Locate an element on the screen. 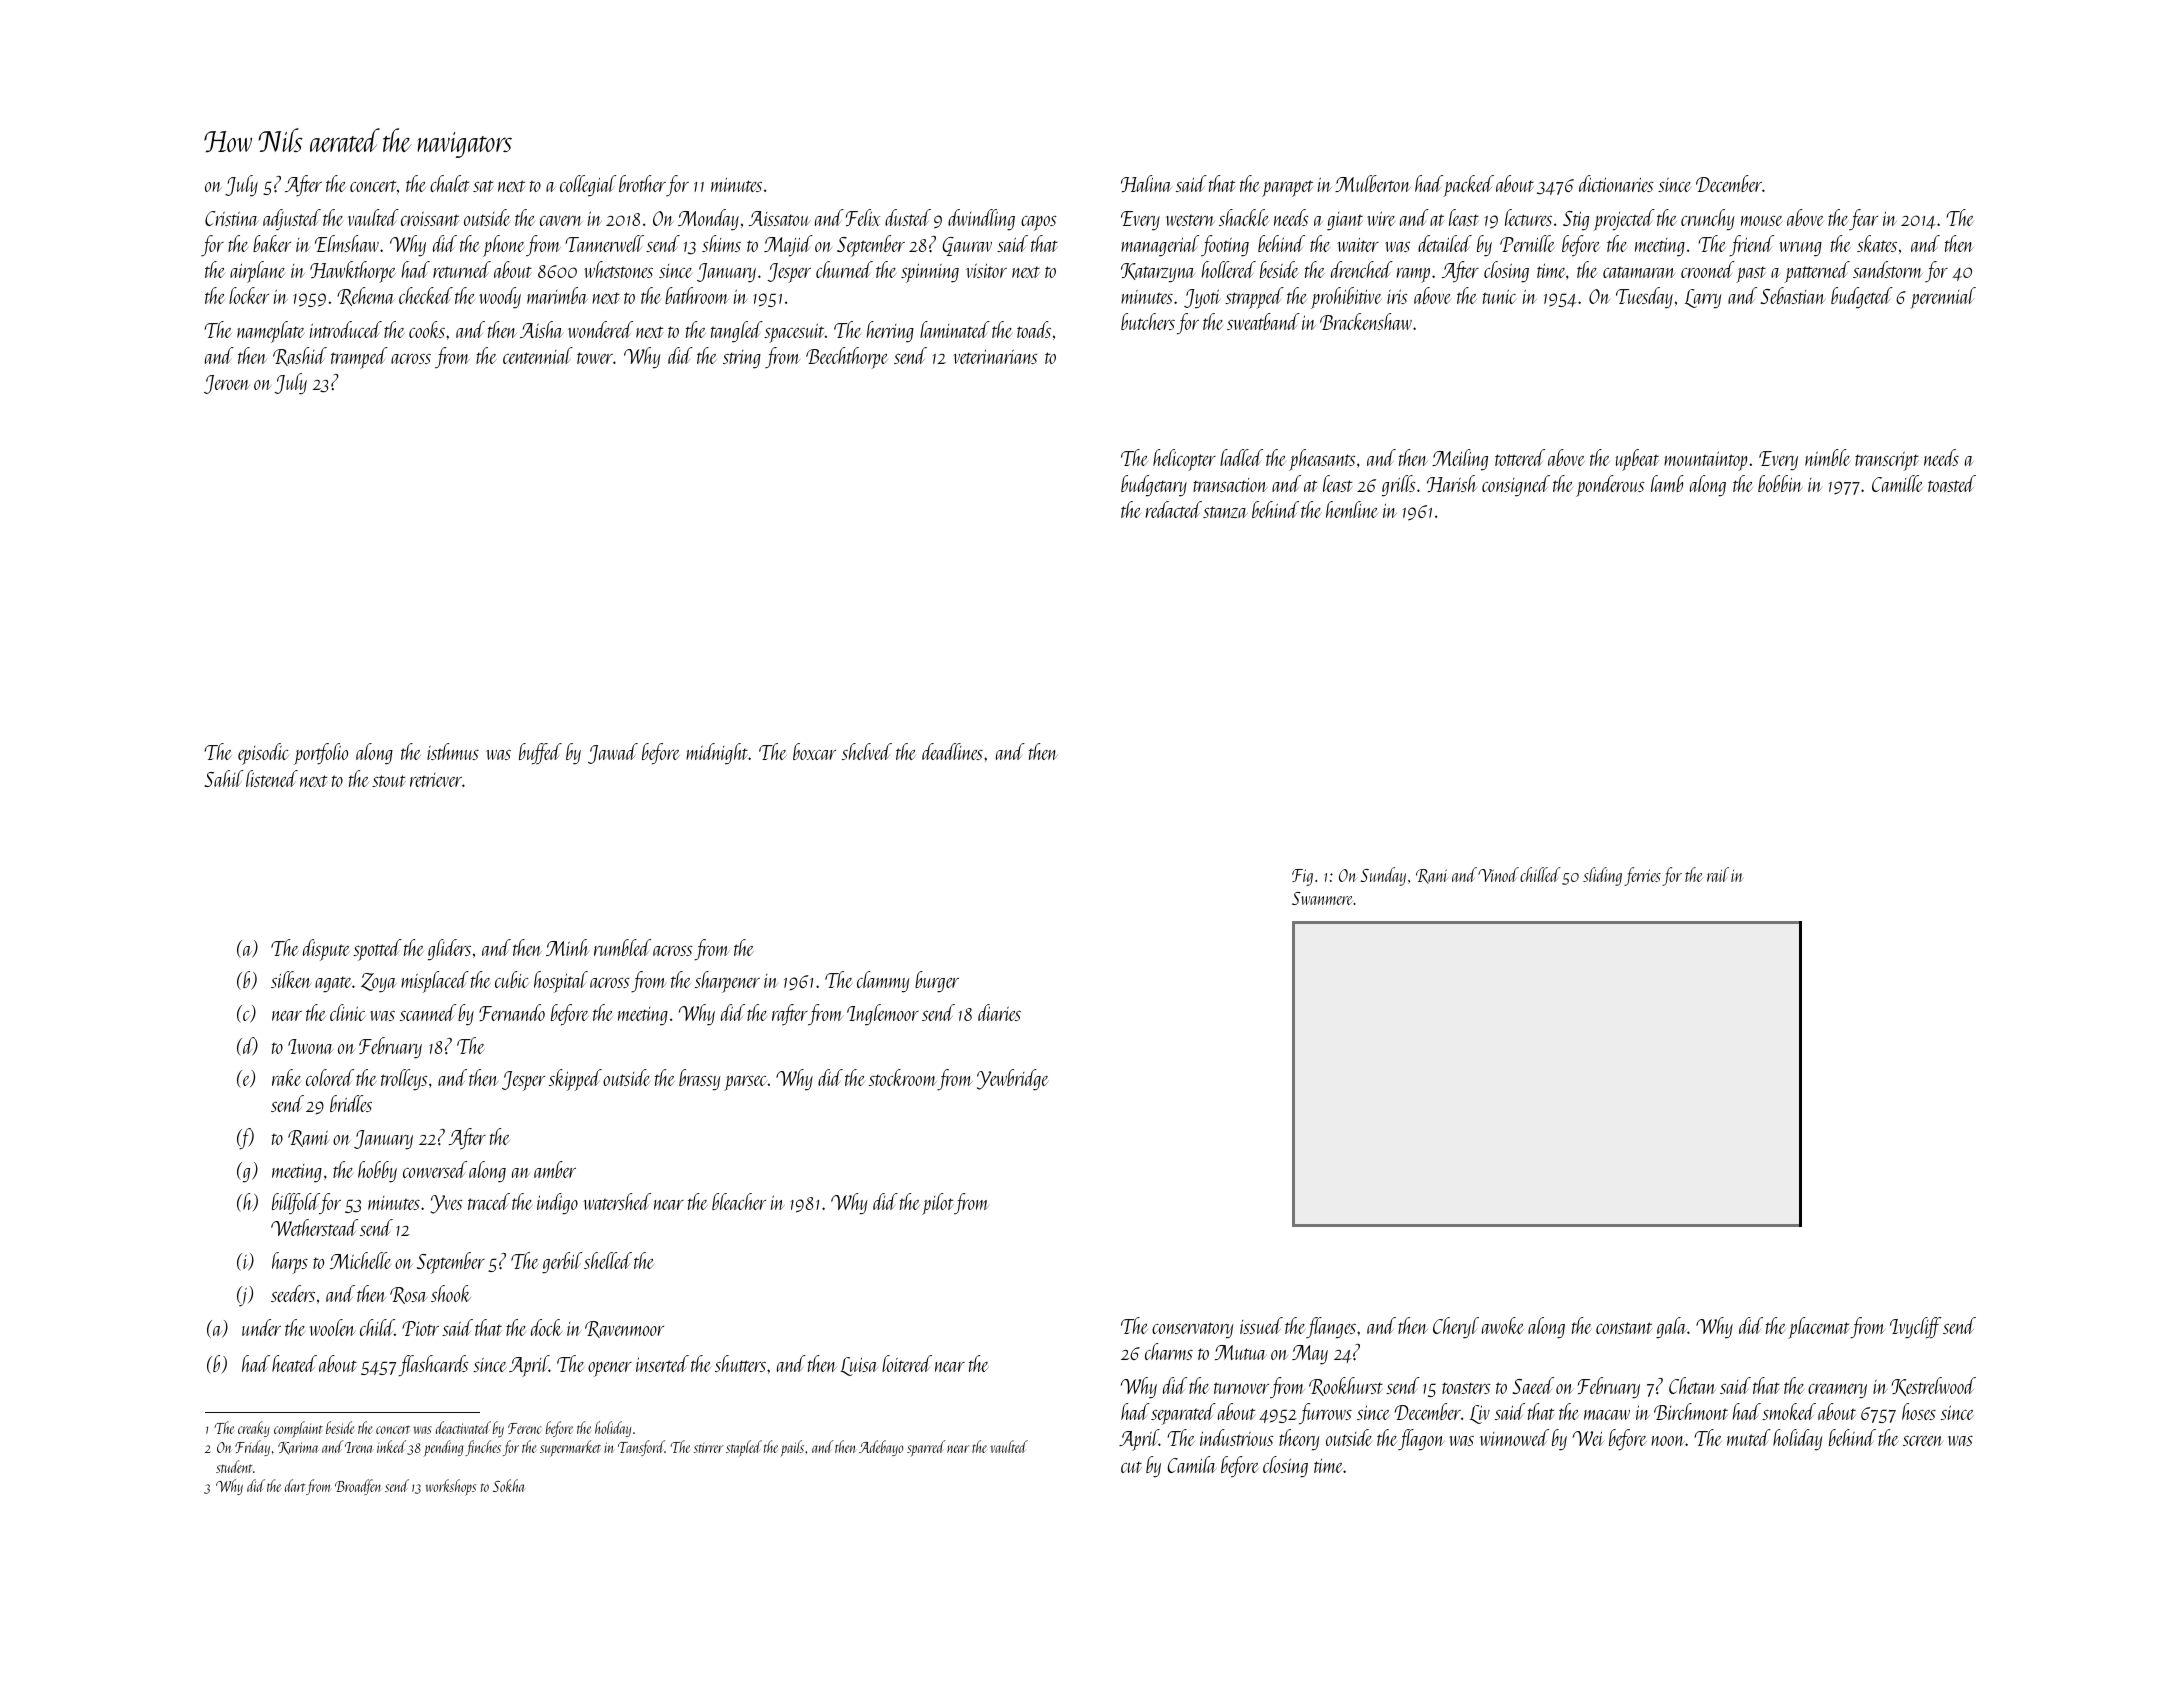 The image size is (2178, 1683). Halina is located at coordinates (1146, 183).
